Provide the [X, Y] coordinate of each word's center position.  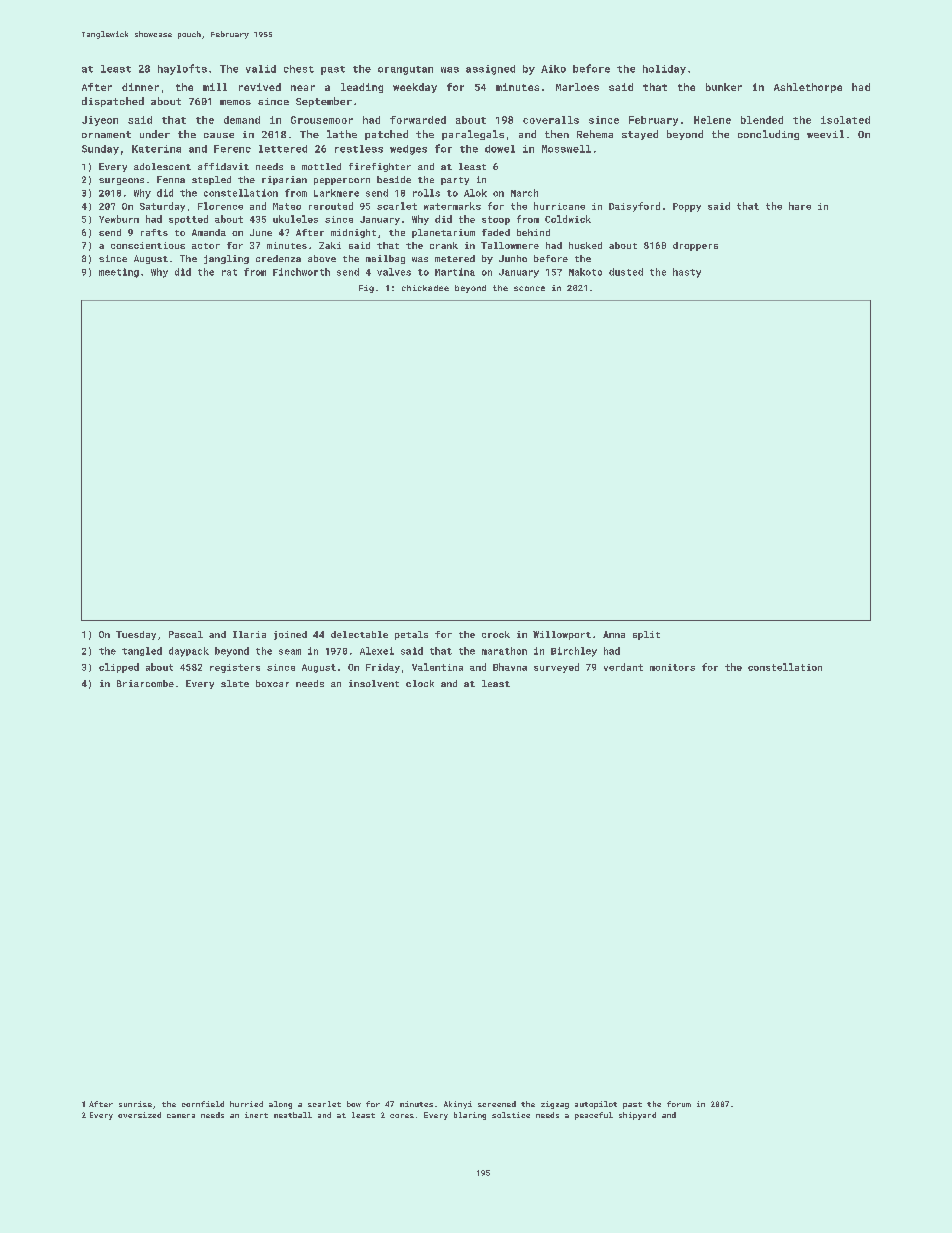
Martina [455, 272]
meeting [119, 273]
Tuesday [136, 635]
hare [800, 206]
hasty [687, 273]
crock [496, 634]
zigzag [555, 1105]
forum [679, 1104]
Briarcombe [145, 683]
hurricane [559, 206]
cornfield [203, 1104]
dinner [140, 87]
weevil [825, 134]
